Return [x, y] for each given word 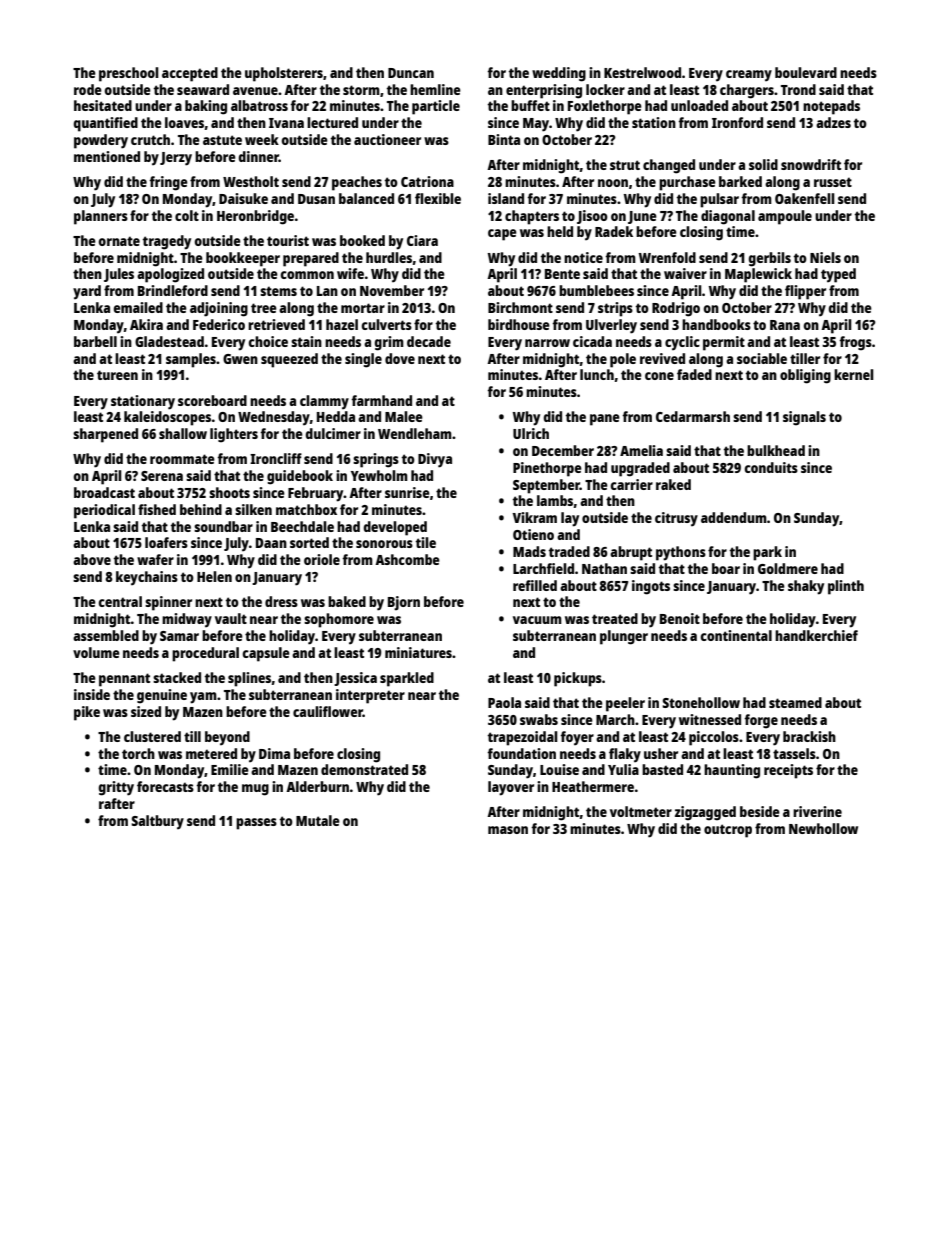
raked [673, 484]
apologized [170, 275]
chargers [747, 91]
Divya [435, 460]
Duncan [411, 73]
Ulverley [611, 326]
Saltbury [157, 822]
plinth [846, 587]
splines [249, 679]
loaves [184, 122]
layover [511, 788]
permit [724, 343]
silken [253, 509]
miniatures [418, 652]
